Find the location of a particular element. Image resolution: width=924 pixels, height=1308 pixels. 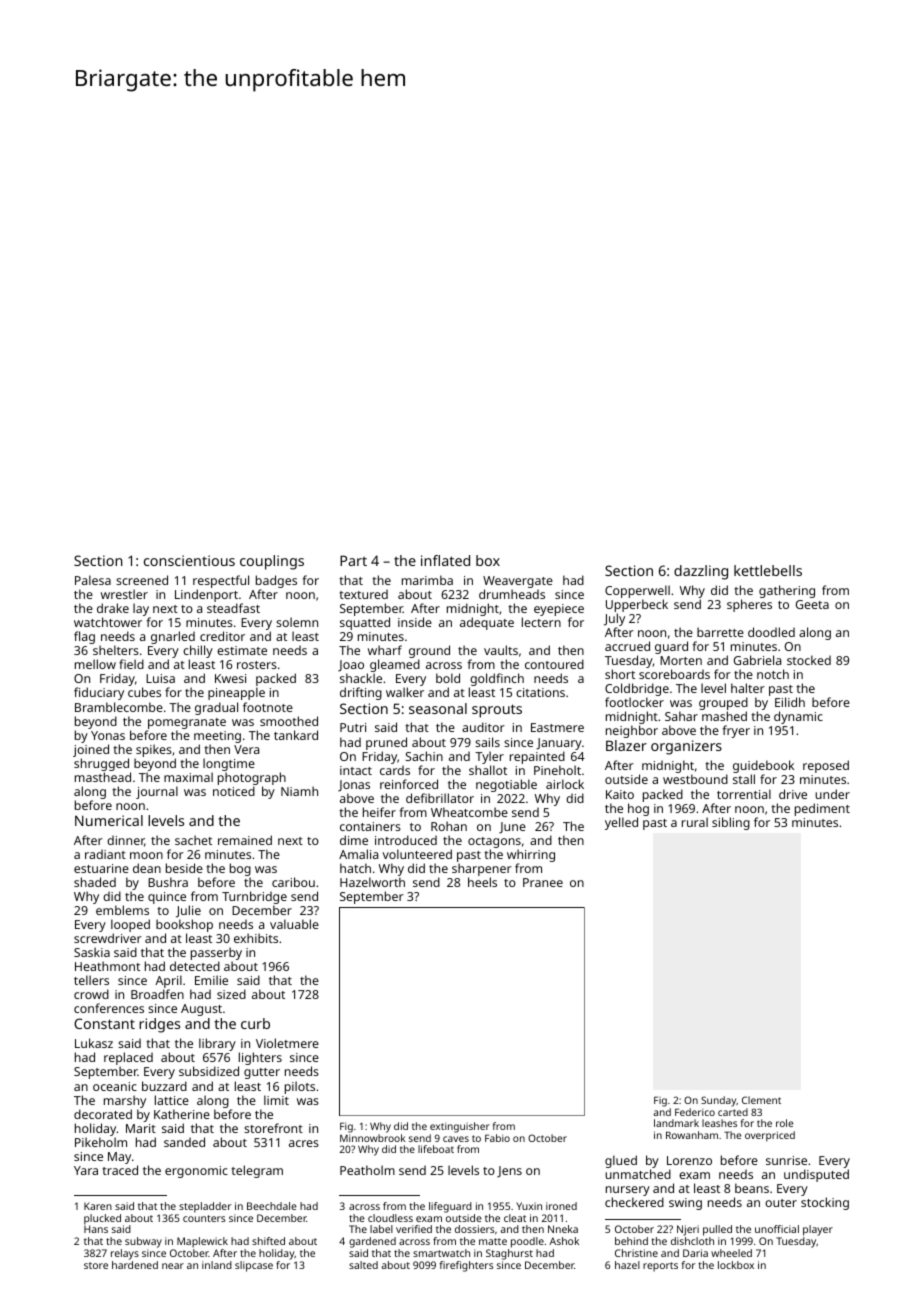

fryer is located at coordinates (736, 731).
